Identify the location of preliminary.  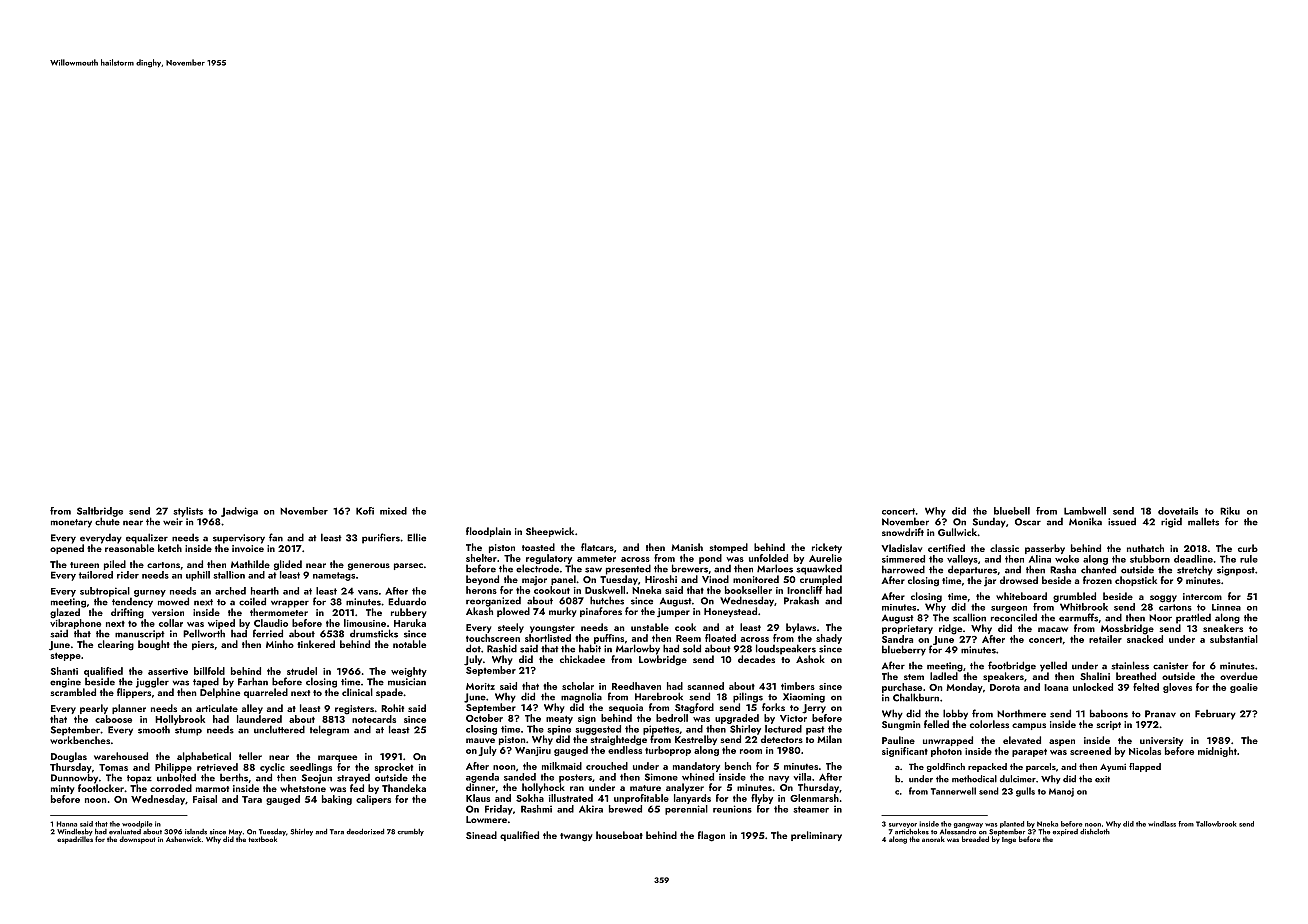
(816, 836).
